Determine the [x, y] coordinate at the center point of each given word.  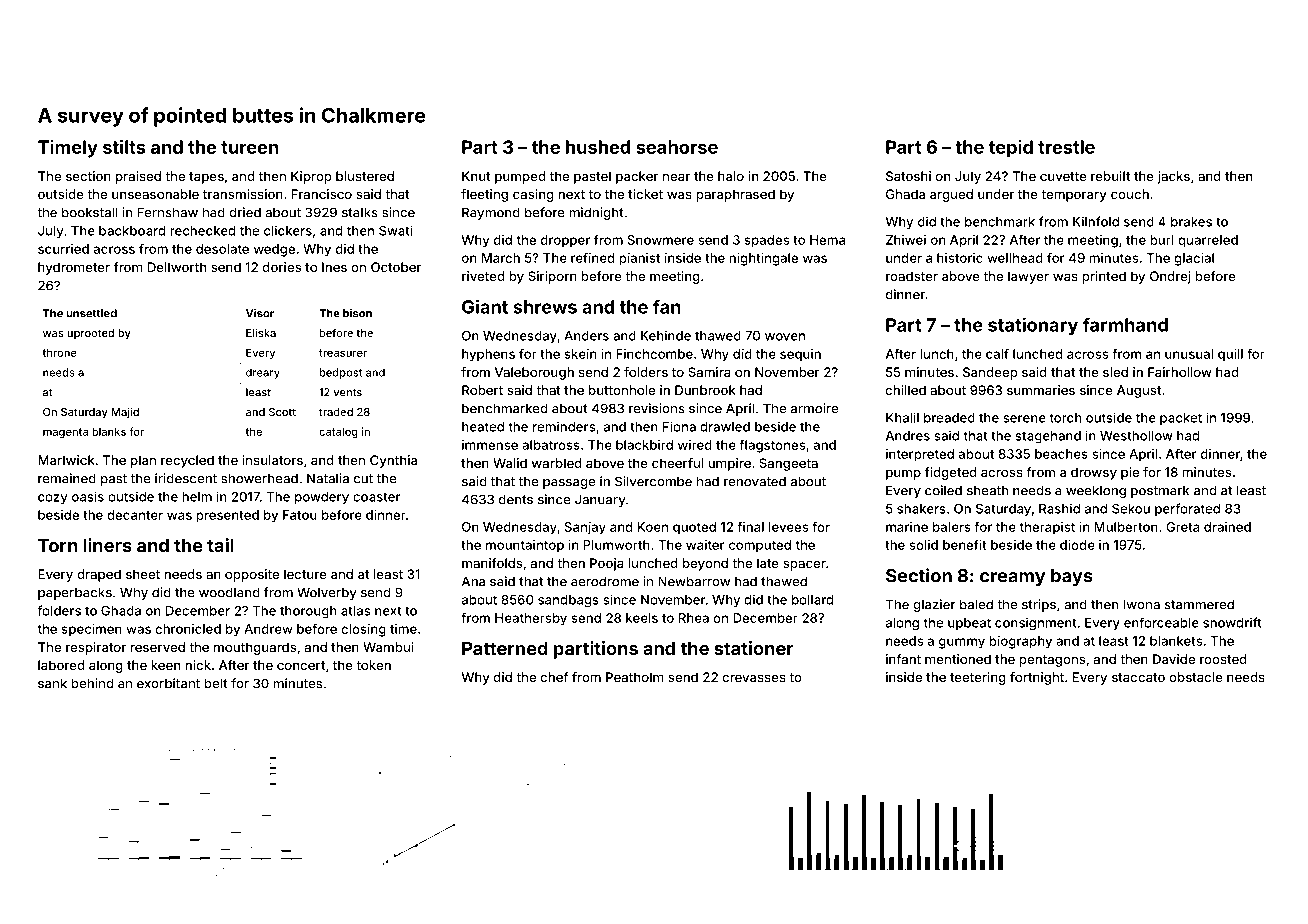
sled [1115, 372]
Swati [395, 231]
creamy [1012, 579]
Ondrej [1170, 277]
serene [1024, 419]
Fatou [300, 515]
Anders [586, 336]
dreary [263, 373]
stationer [754, 648]
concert [301, 665]
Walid [510, 463]
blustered [365, 176]
